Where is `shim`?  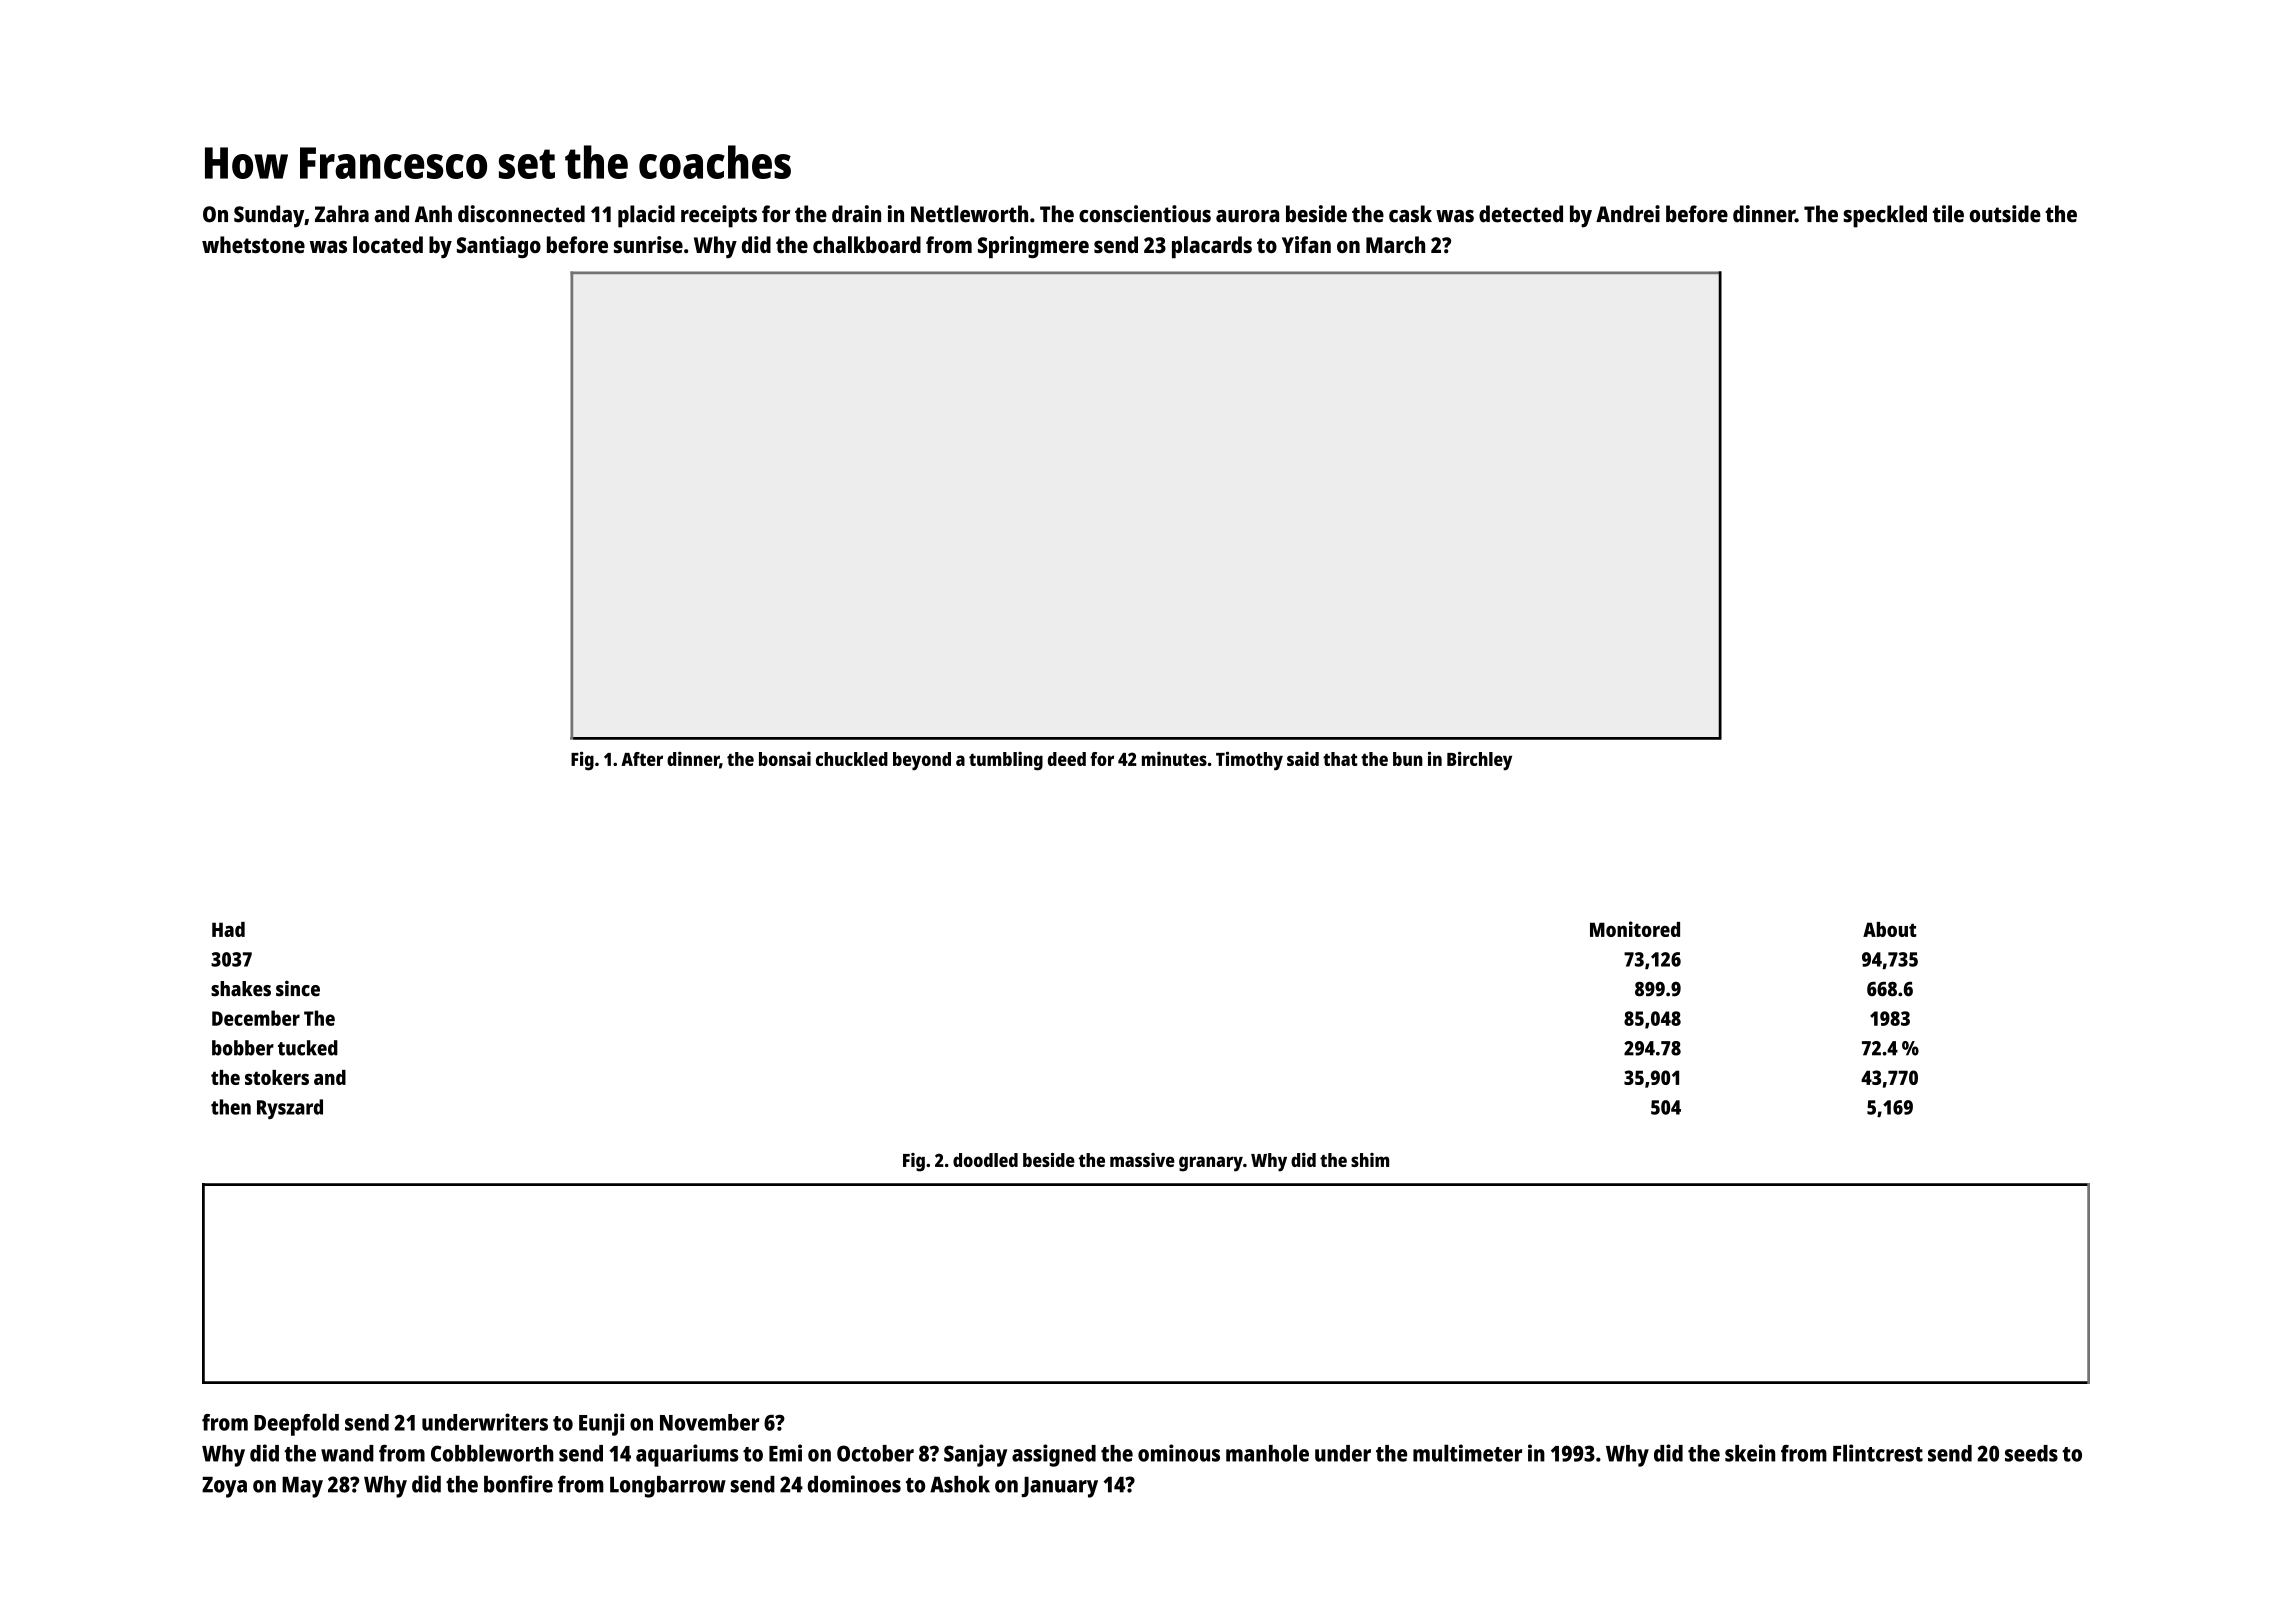 shim is located at coordinates (1370, 1160).
